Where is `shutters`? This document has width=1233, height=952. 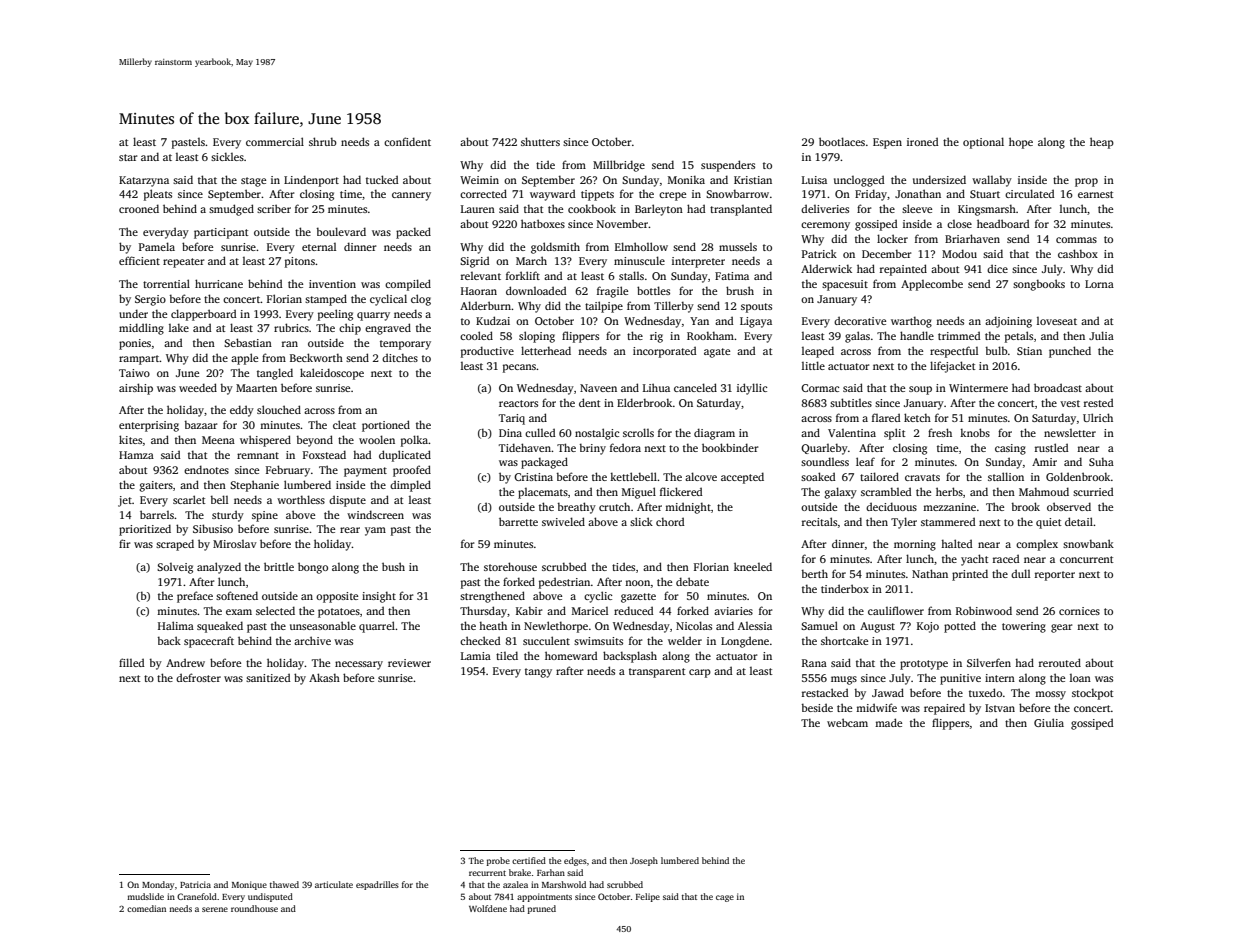
shutters is located at coordinates (540, 141).
